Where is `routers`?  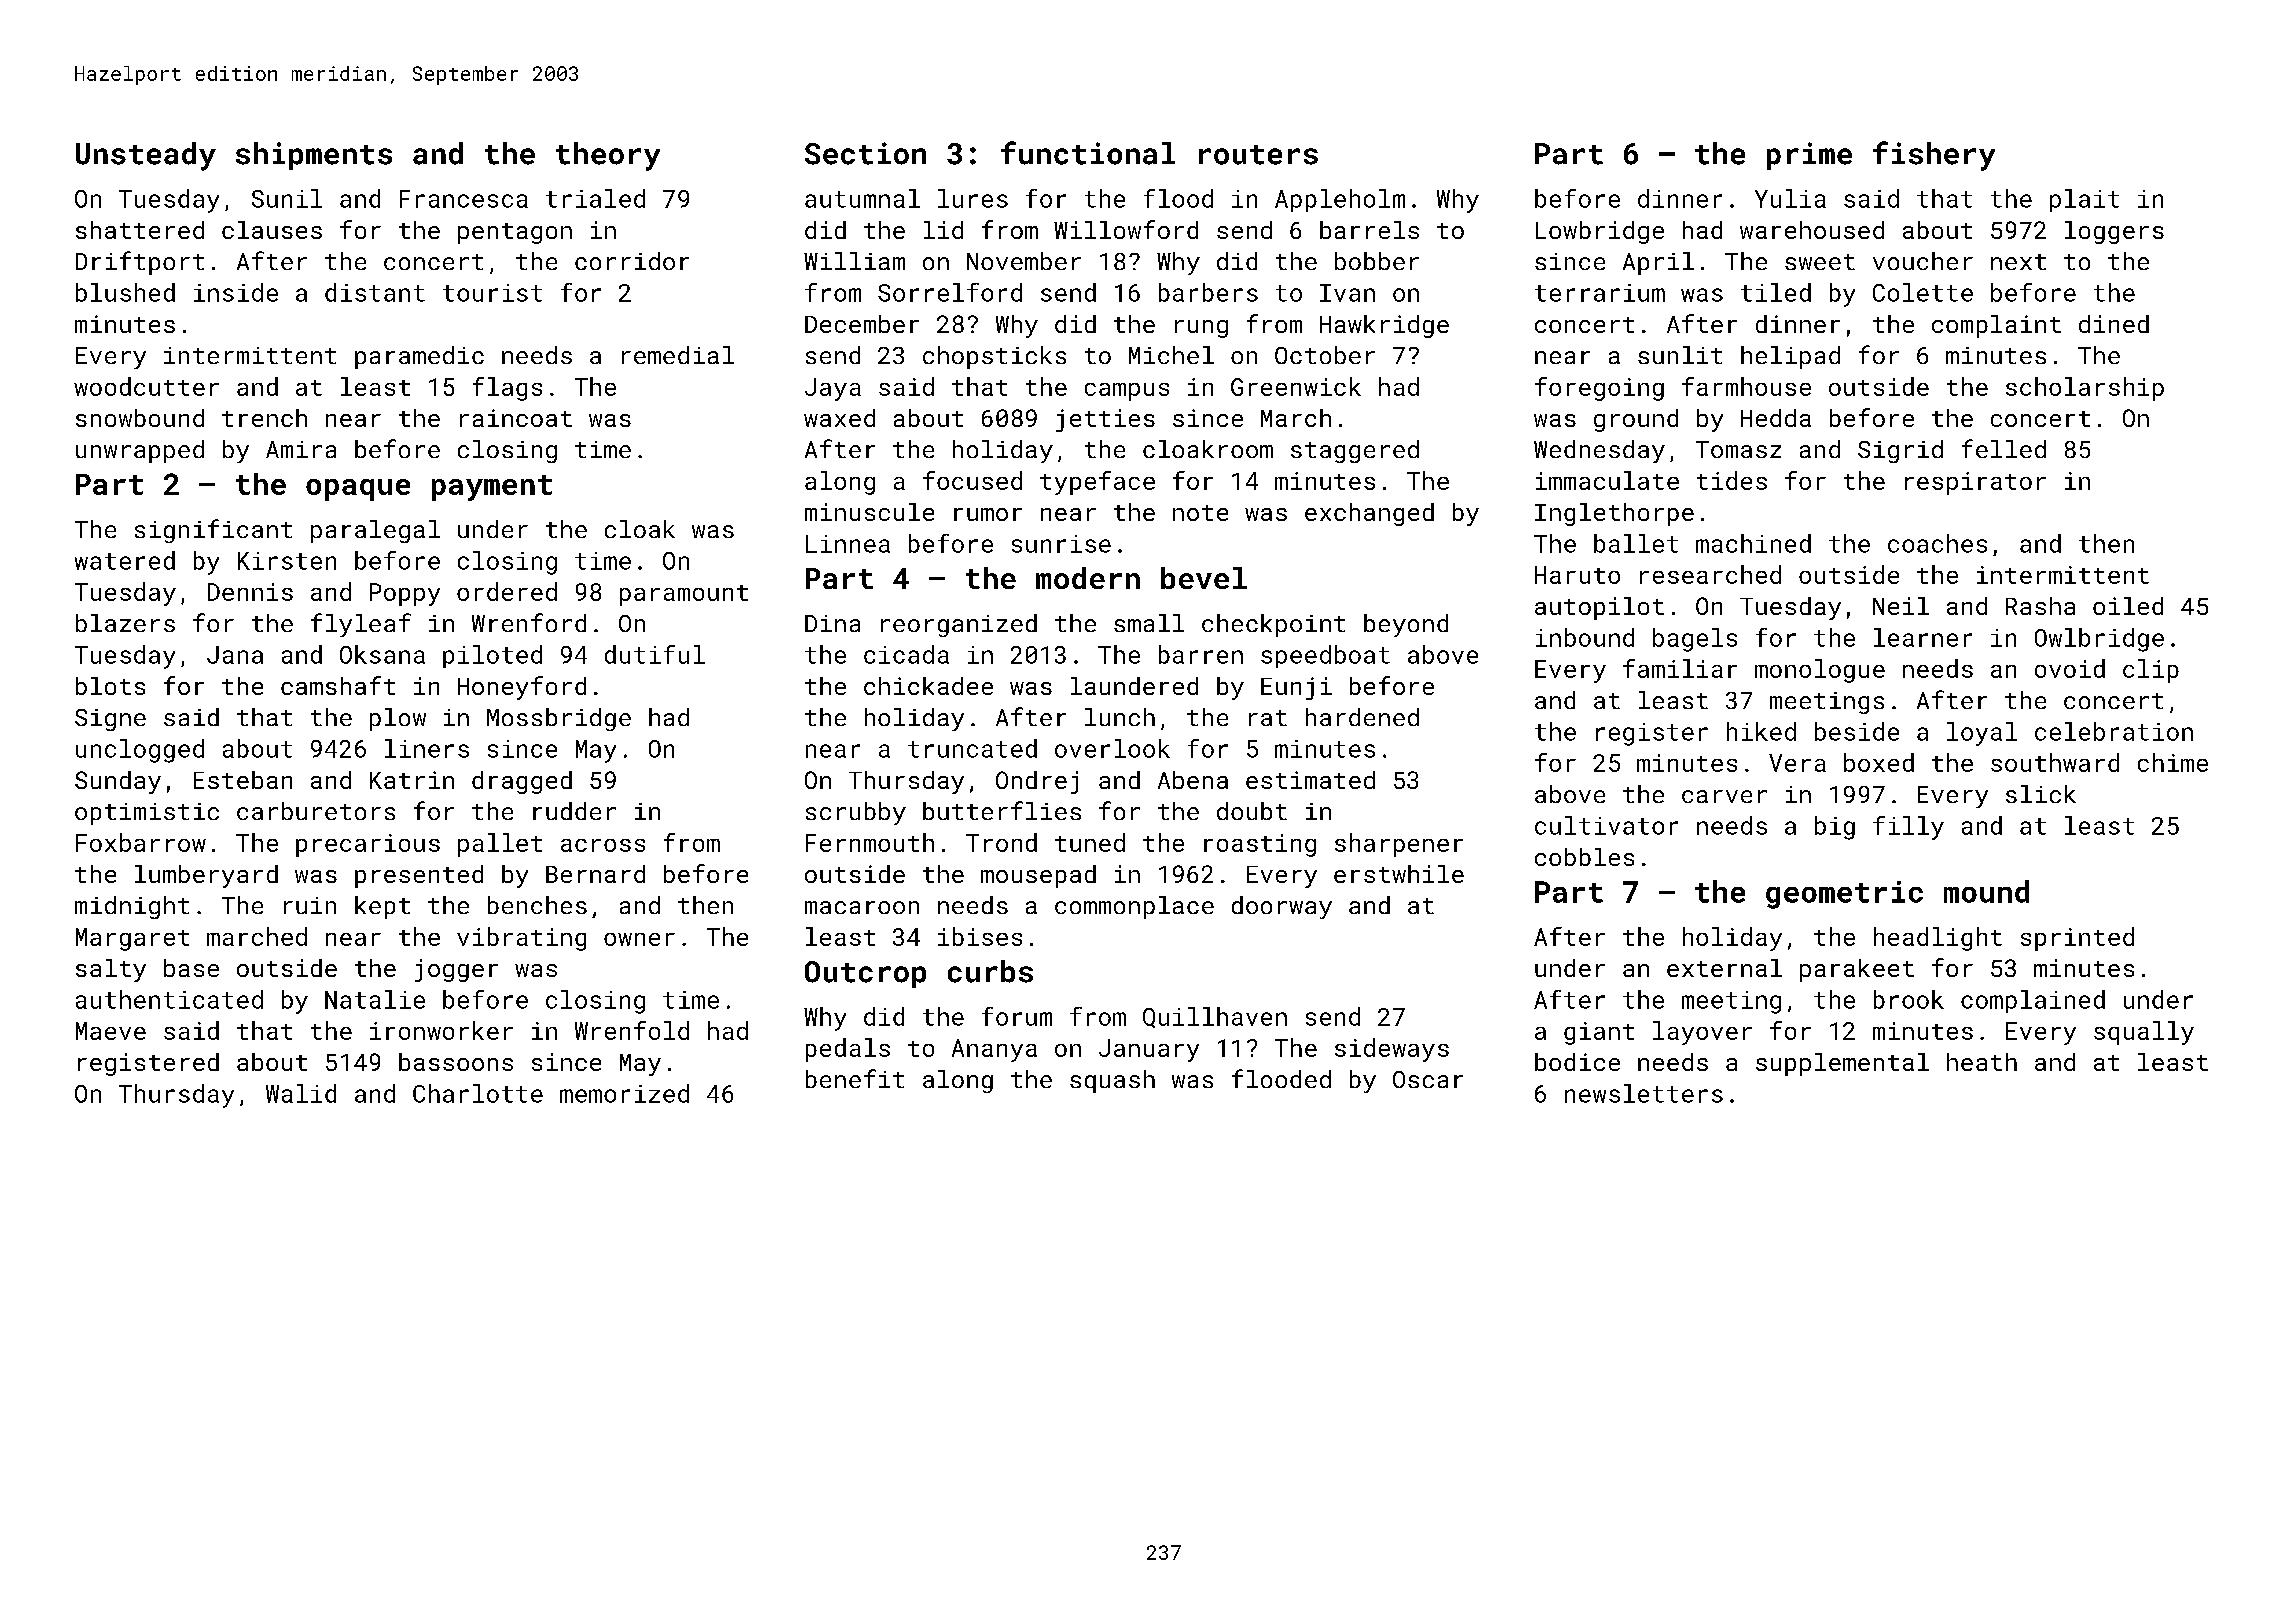
routers is located at coordinates (1258, 155).
